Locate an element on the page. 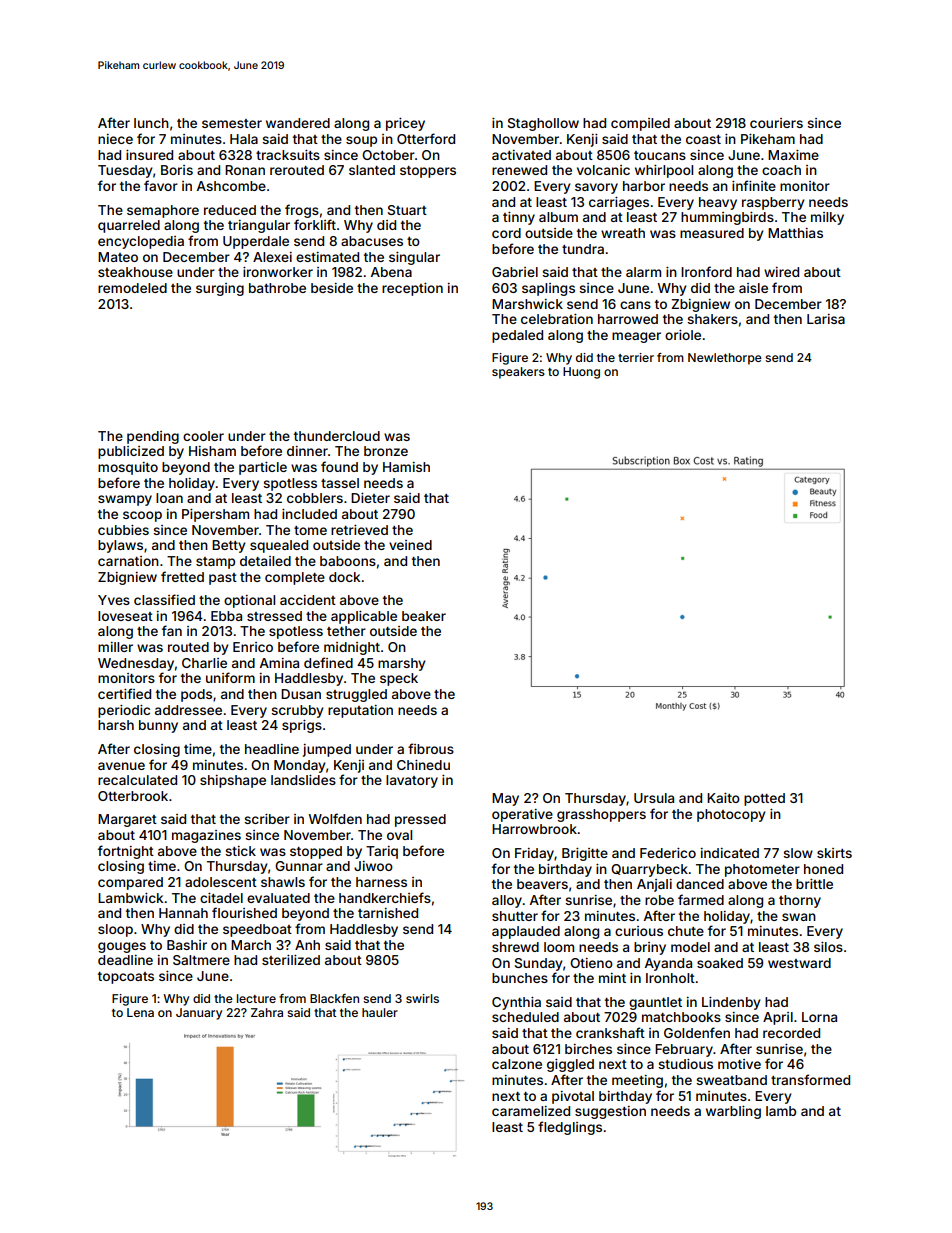 The width and height of the document is (952, 1233). scrubby is located at coordinates (297, 711).
